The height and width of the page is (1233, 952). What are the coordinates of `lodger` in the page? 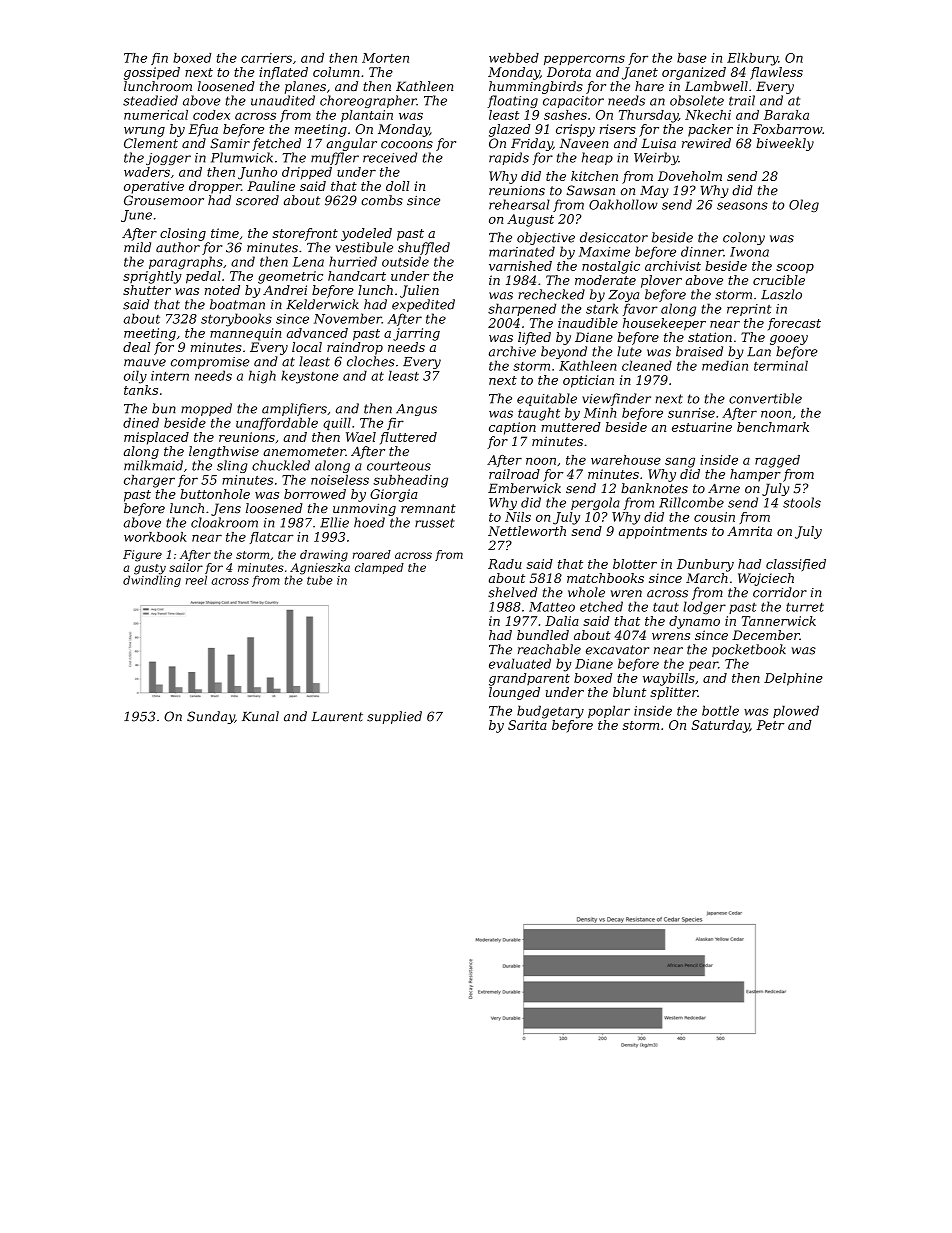 It's located at (704, 608).
